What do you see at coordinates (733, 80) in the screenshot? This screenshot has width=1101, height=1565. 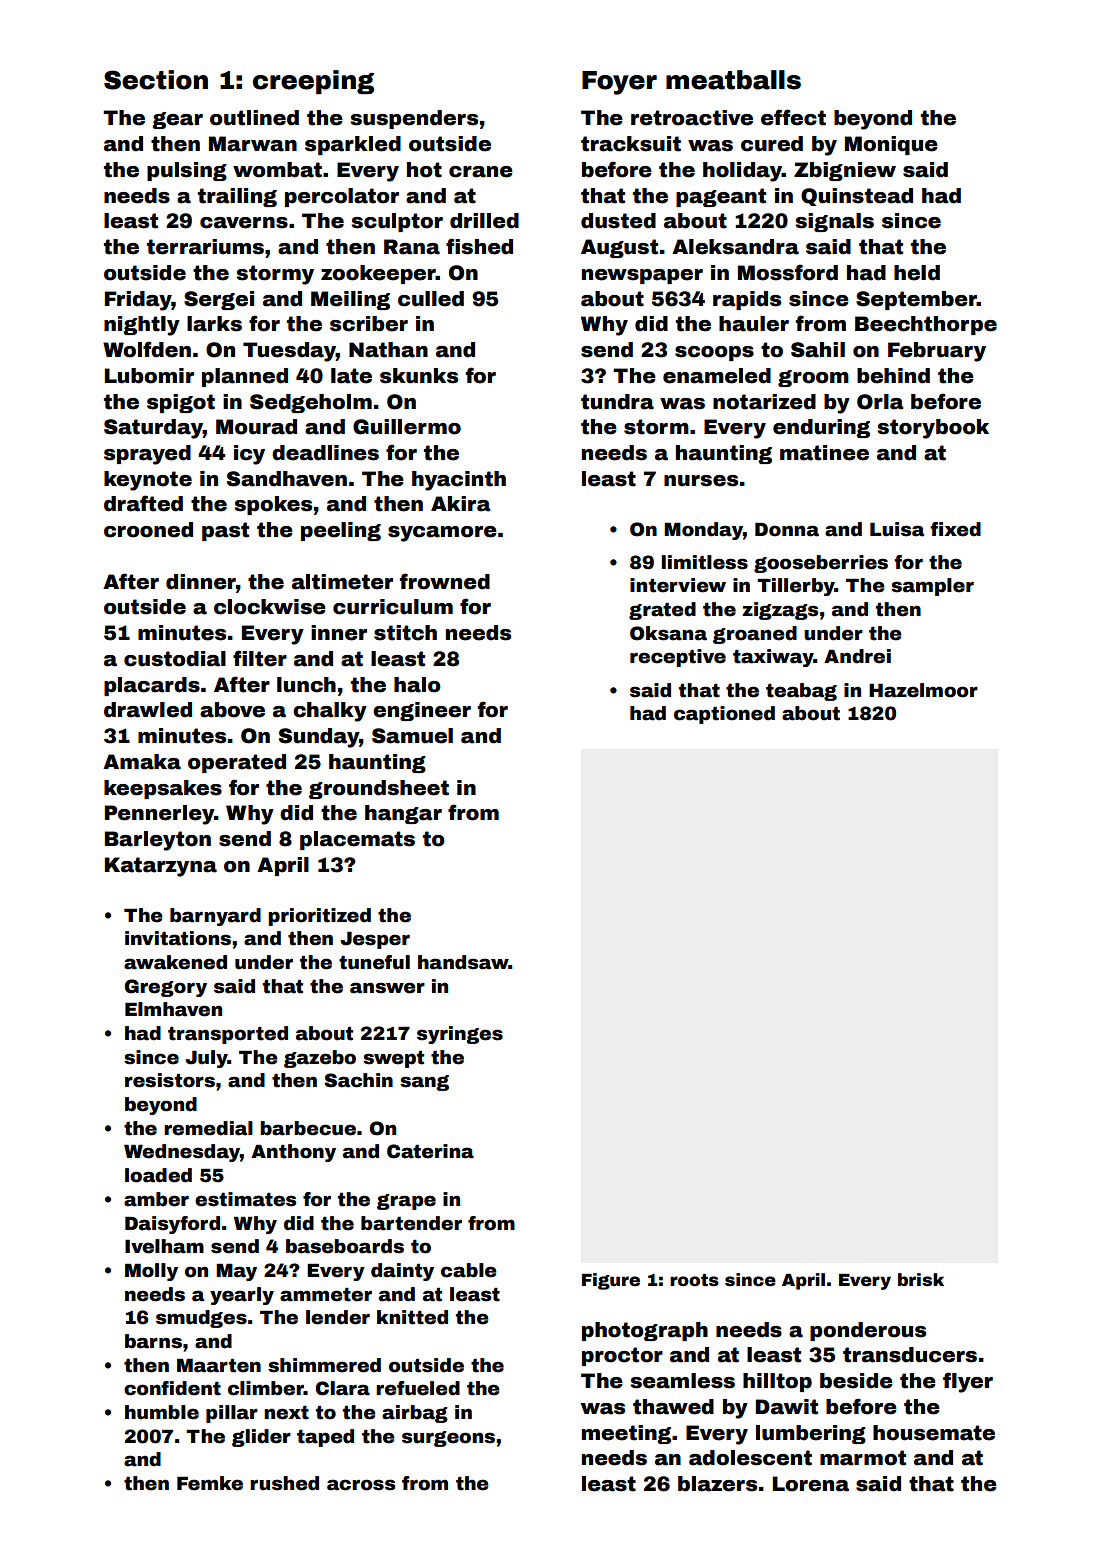 I see `meatballs` at bounding box center [733, 80].
